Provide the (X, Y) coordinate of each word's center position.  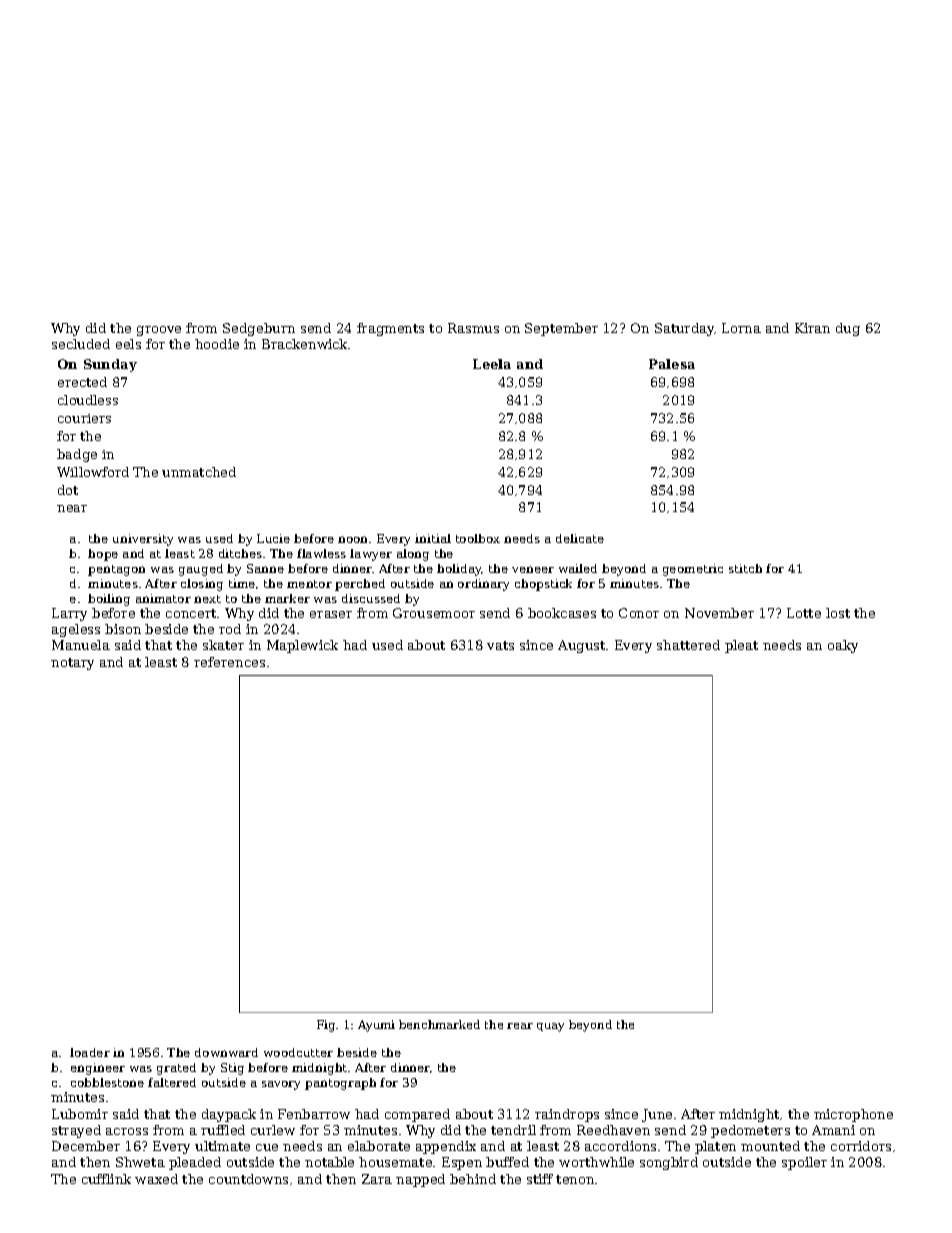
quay (550, 1027)
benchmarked (439, 1024)
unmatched (199, 472)
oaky (843, 646)
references (229, 662)
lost (838, 613)
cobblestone (107, 1082)
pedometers (750, 1131)
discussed (371, 598)
